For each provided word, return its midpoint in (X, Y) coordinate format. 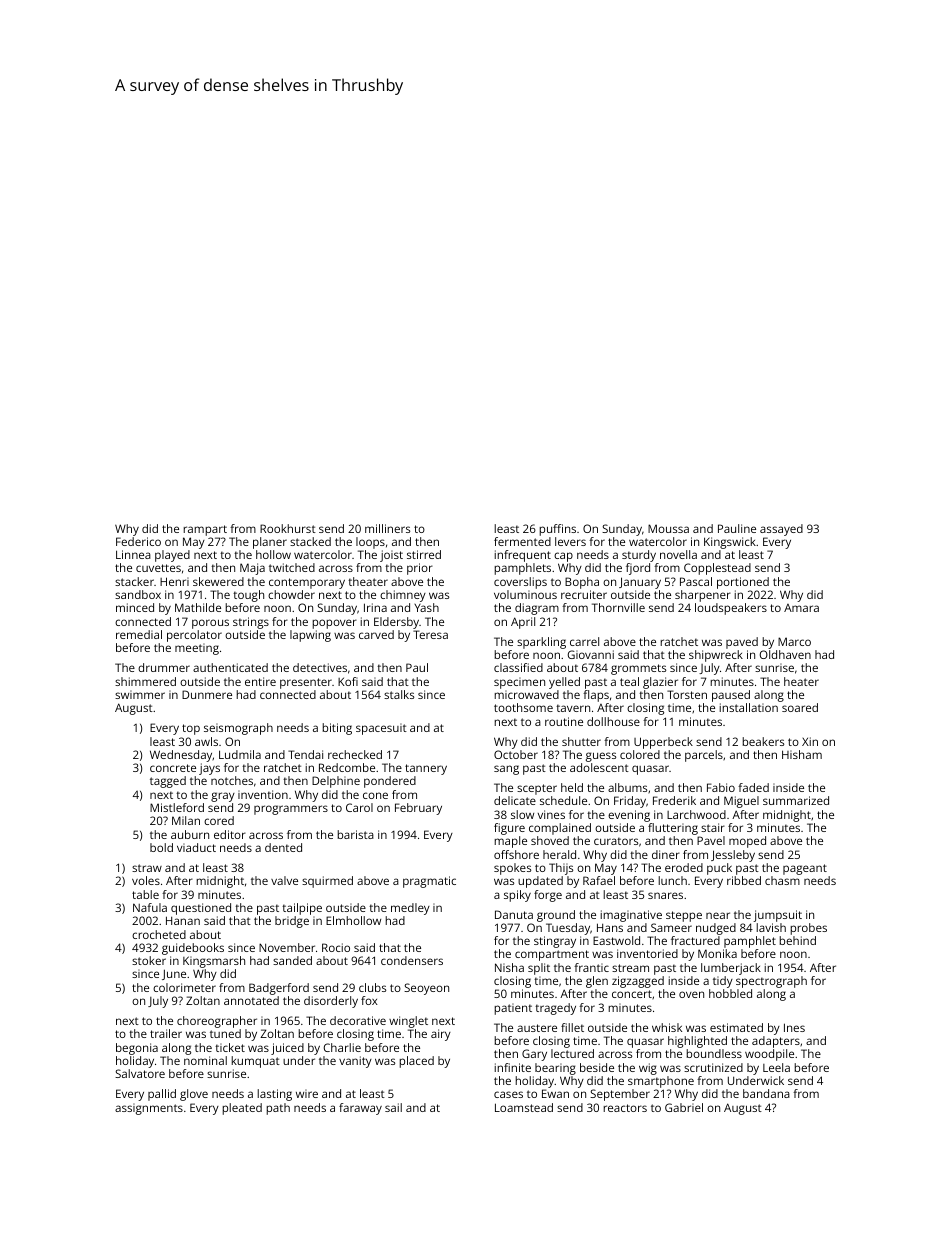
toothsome (523, 707)
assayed (781, 530)
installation (748, 707)
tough (248, 596)
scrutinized (713, 1067)
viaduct (196, 847)
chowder (291, 594)
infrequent (522, 556)
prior (420, 569)
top (191, 729)
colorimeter (184, 987)
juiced (287, 1049)
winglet (408, 1022)
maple (510, 842)
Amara (801, 608)
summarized (796, 800)
